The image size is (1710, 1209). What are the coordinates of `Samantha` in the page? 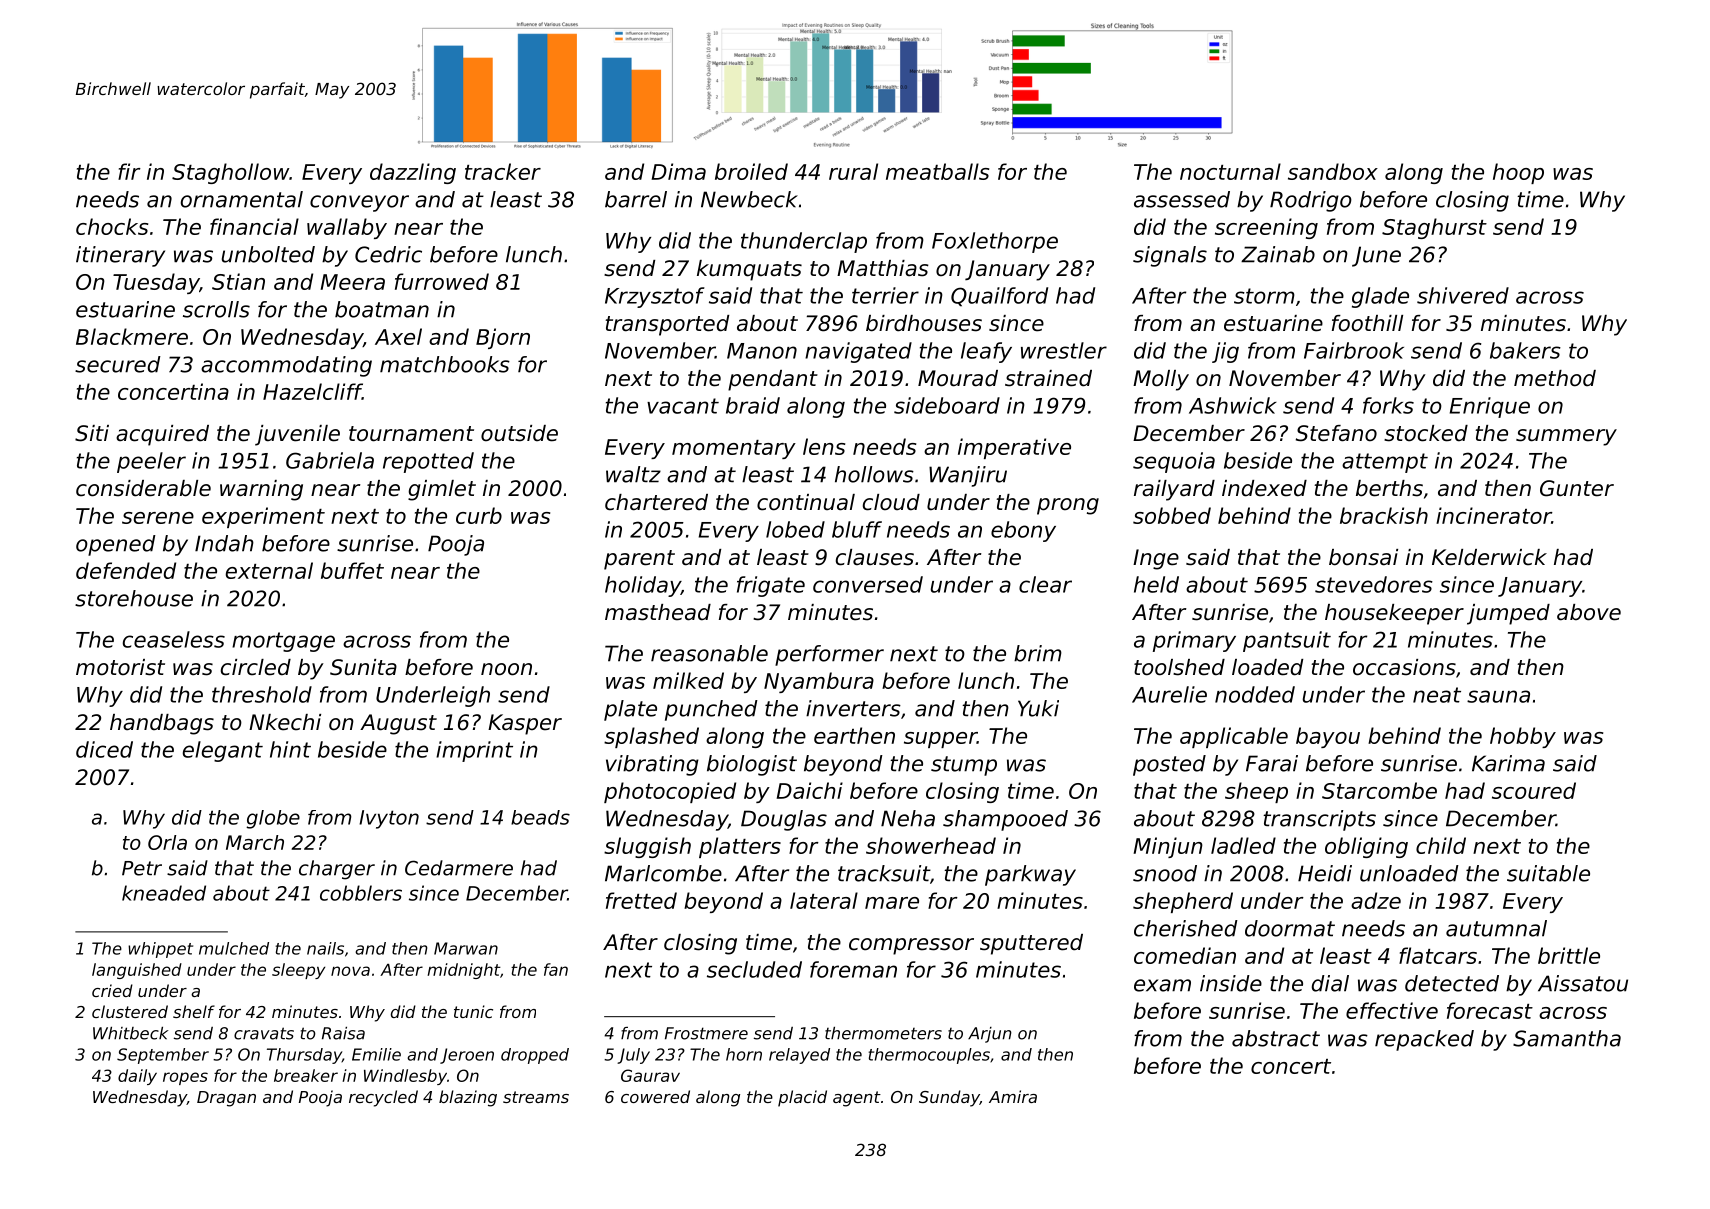 It's located at (1567, 1038).
